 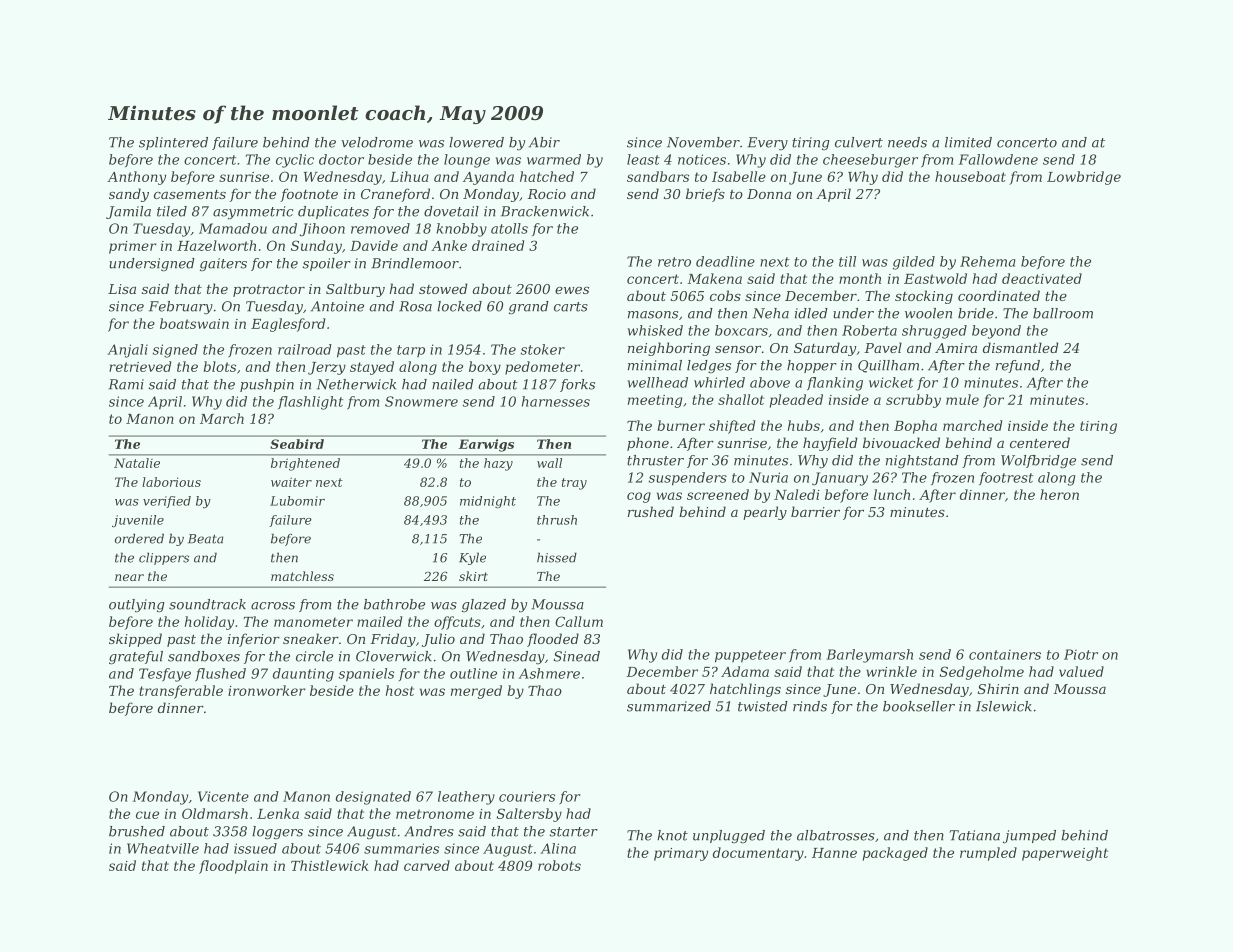 I want to click on floodplain, so click(x=233, y=867).
